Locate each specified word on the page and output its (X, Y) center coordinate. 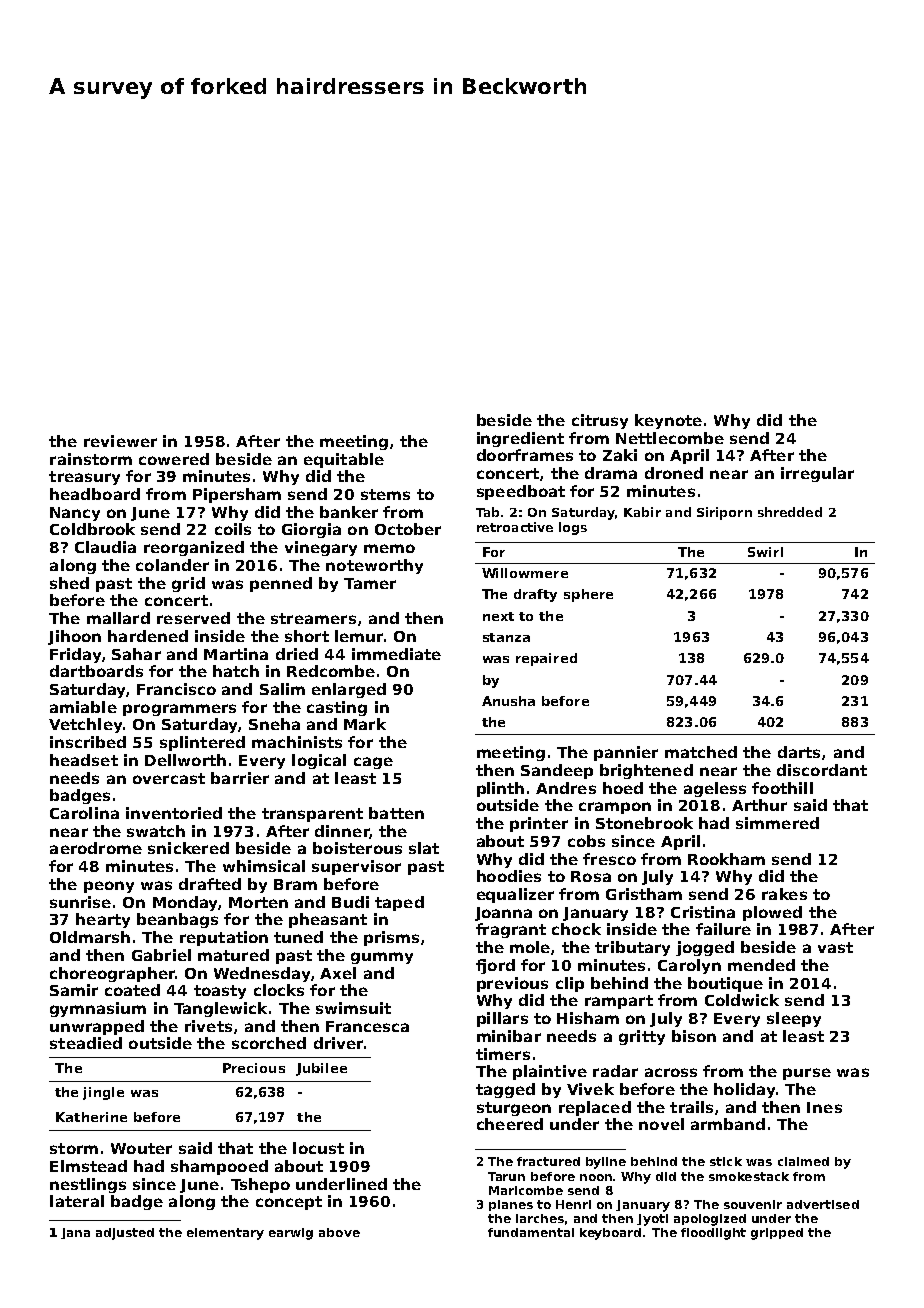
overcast (169, 778)
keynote (668, 421)
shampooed (219, 1167)
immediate (396, 654)
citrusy (600, 421)
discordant (822, 770)
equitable (344, 460)
